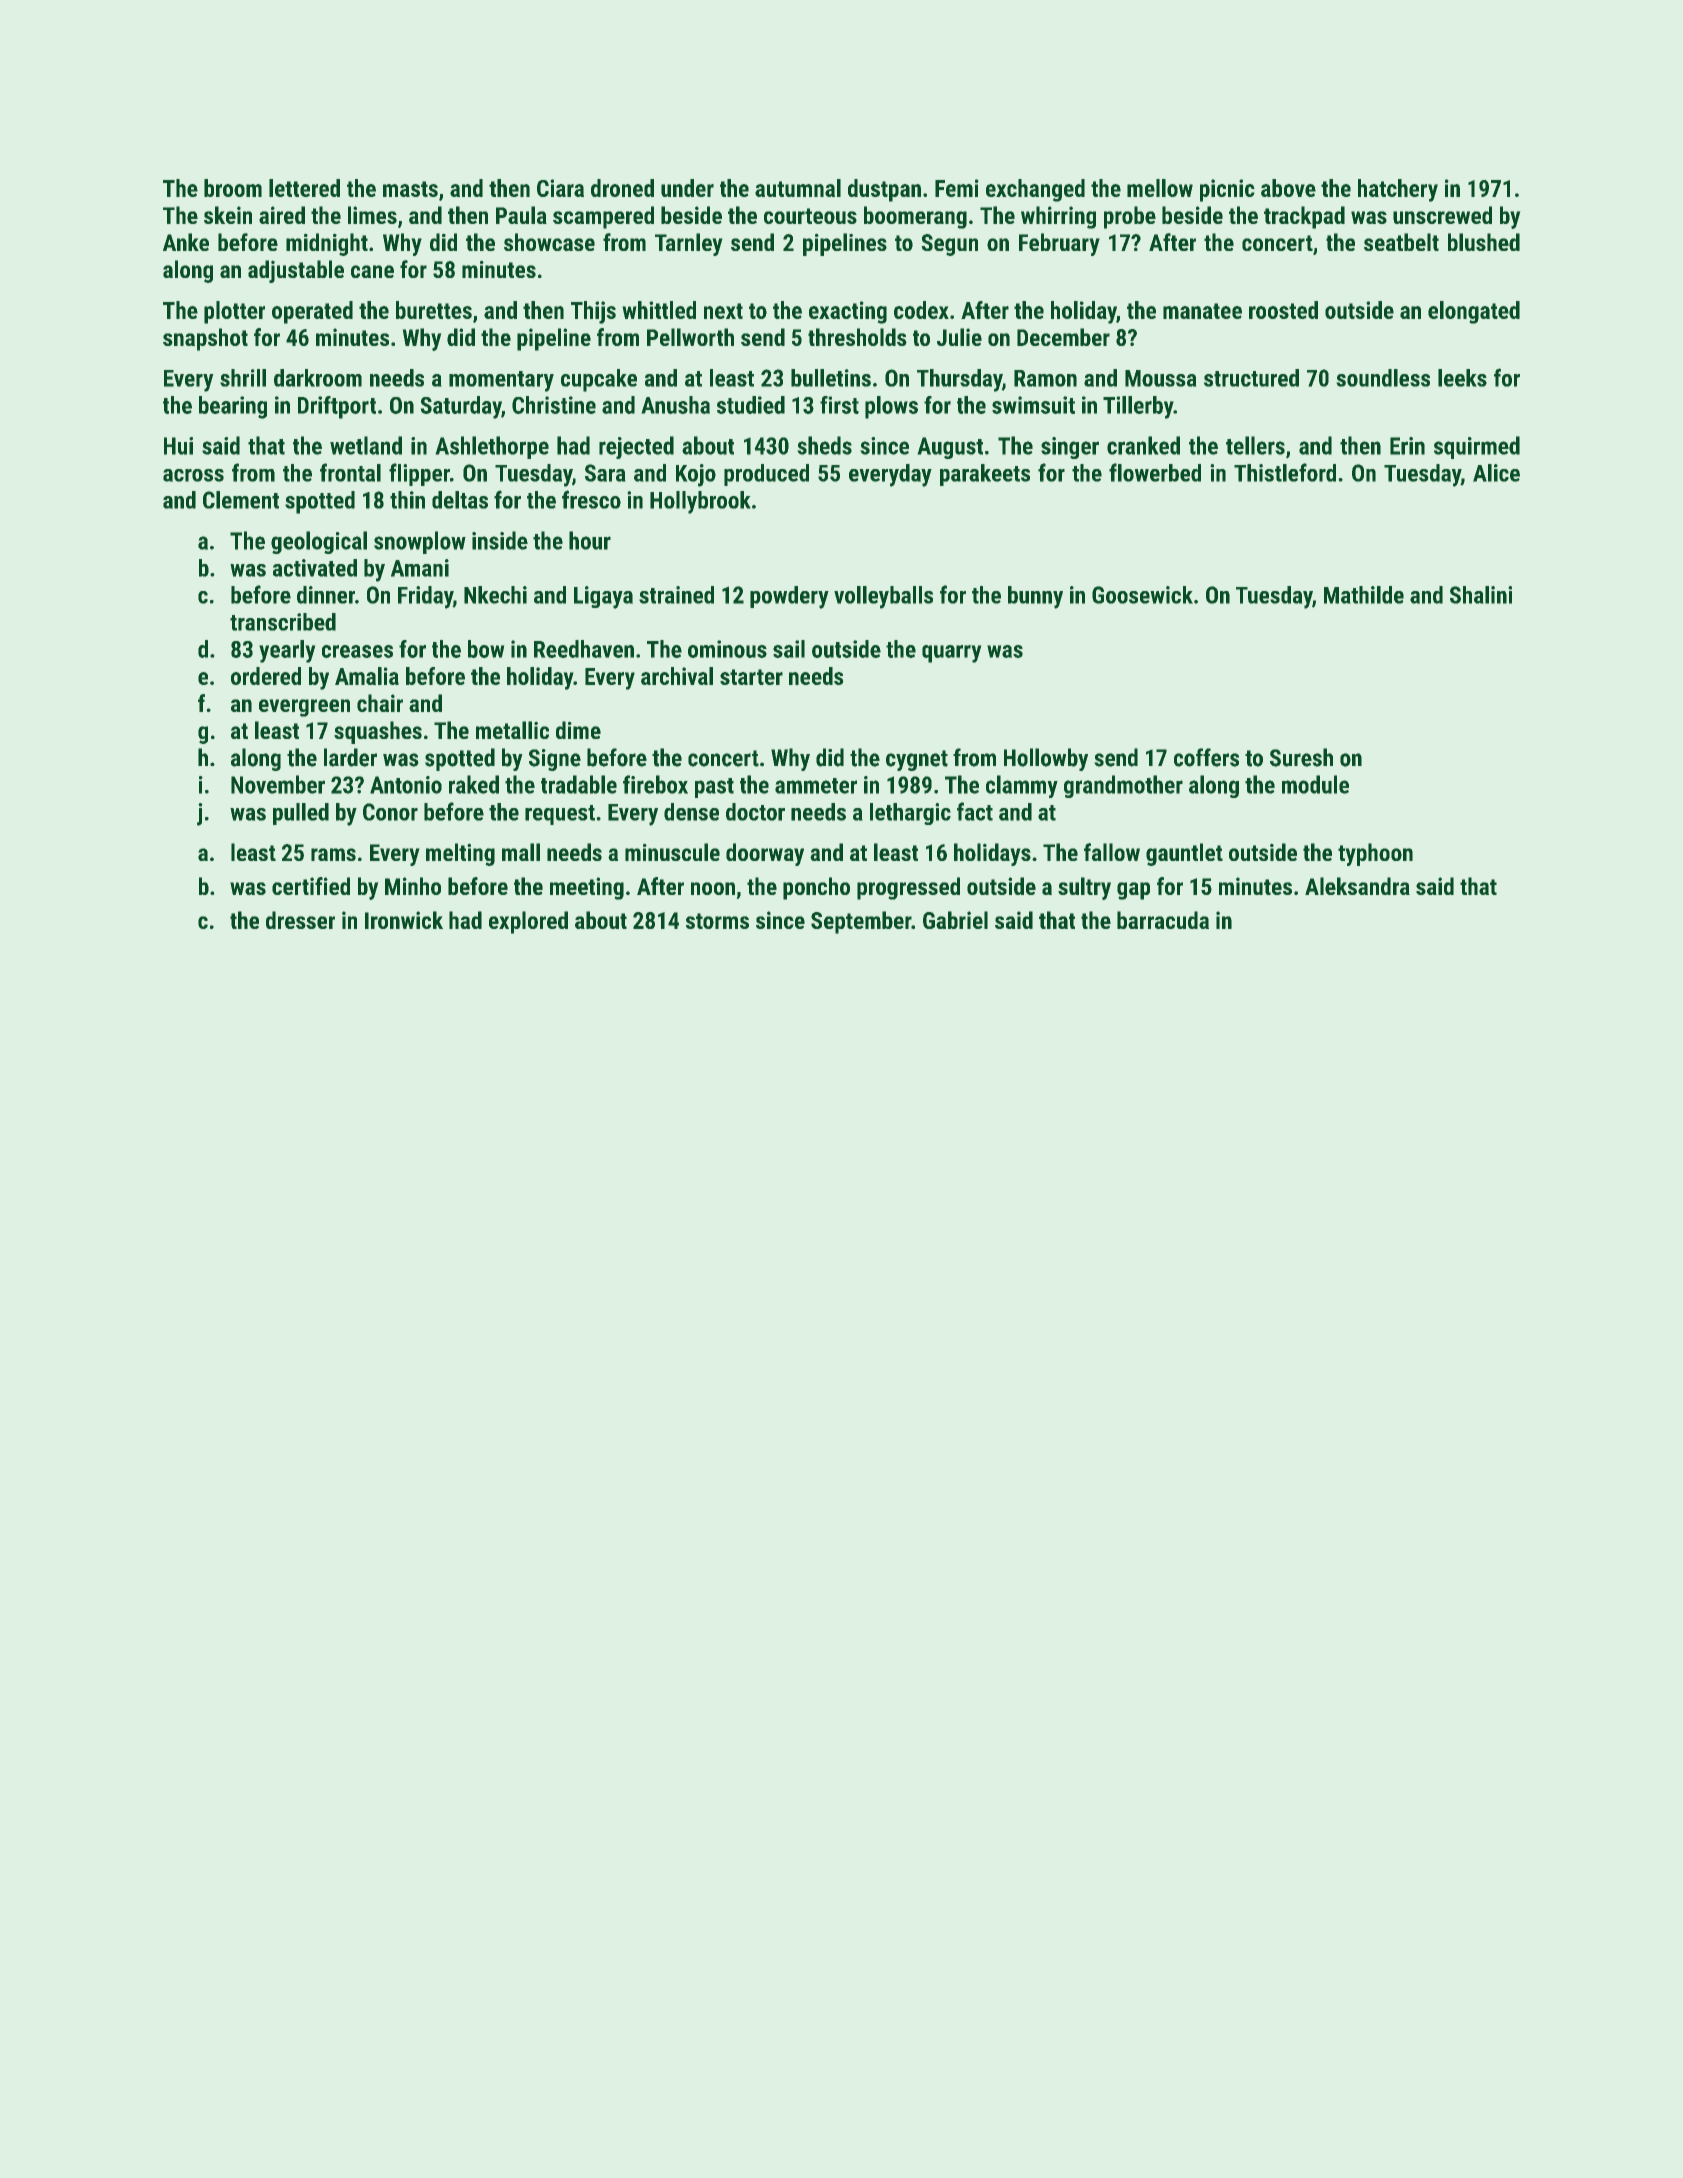  I want to click on parakeets, so click(985, 475).
